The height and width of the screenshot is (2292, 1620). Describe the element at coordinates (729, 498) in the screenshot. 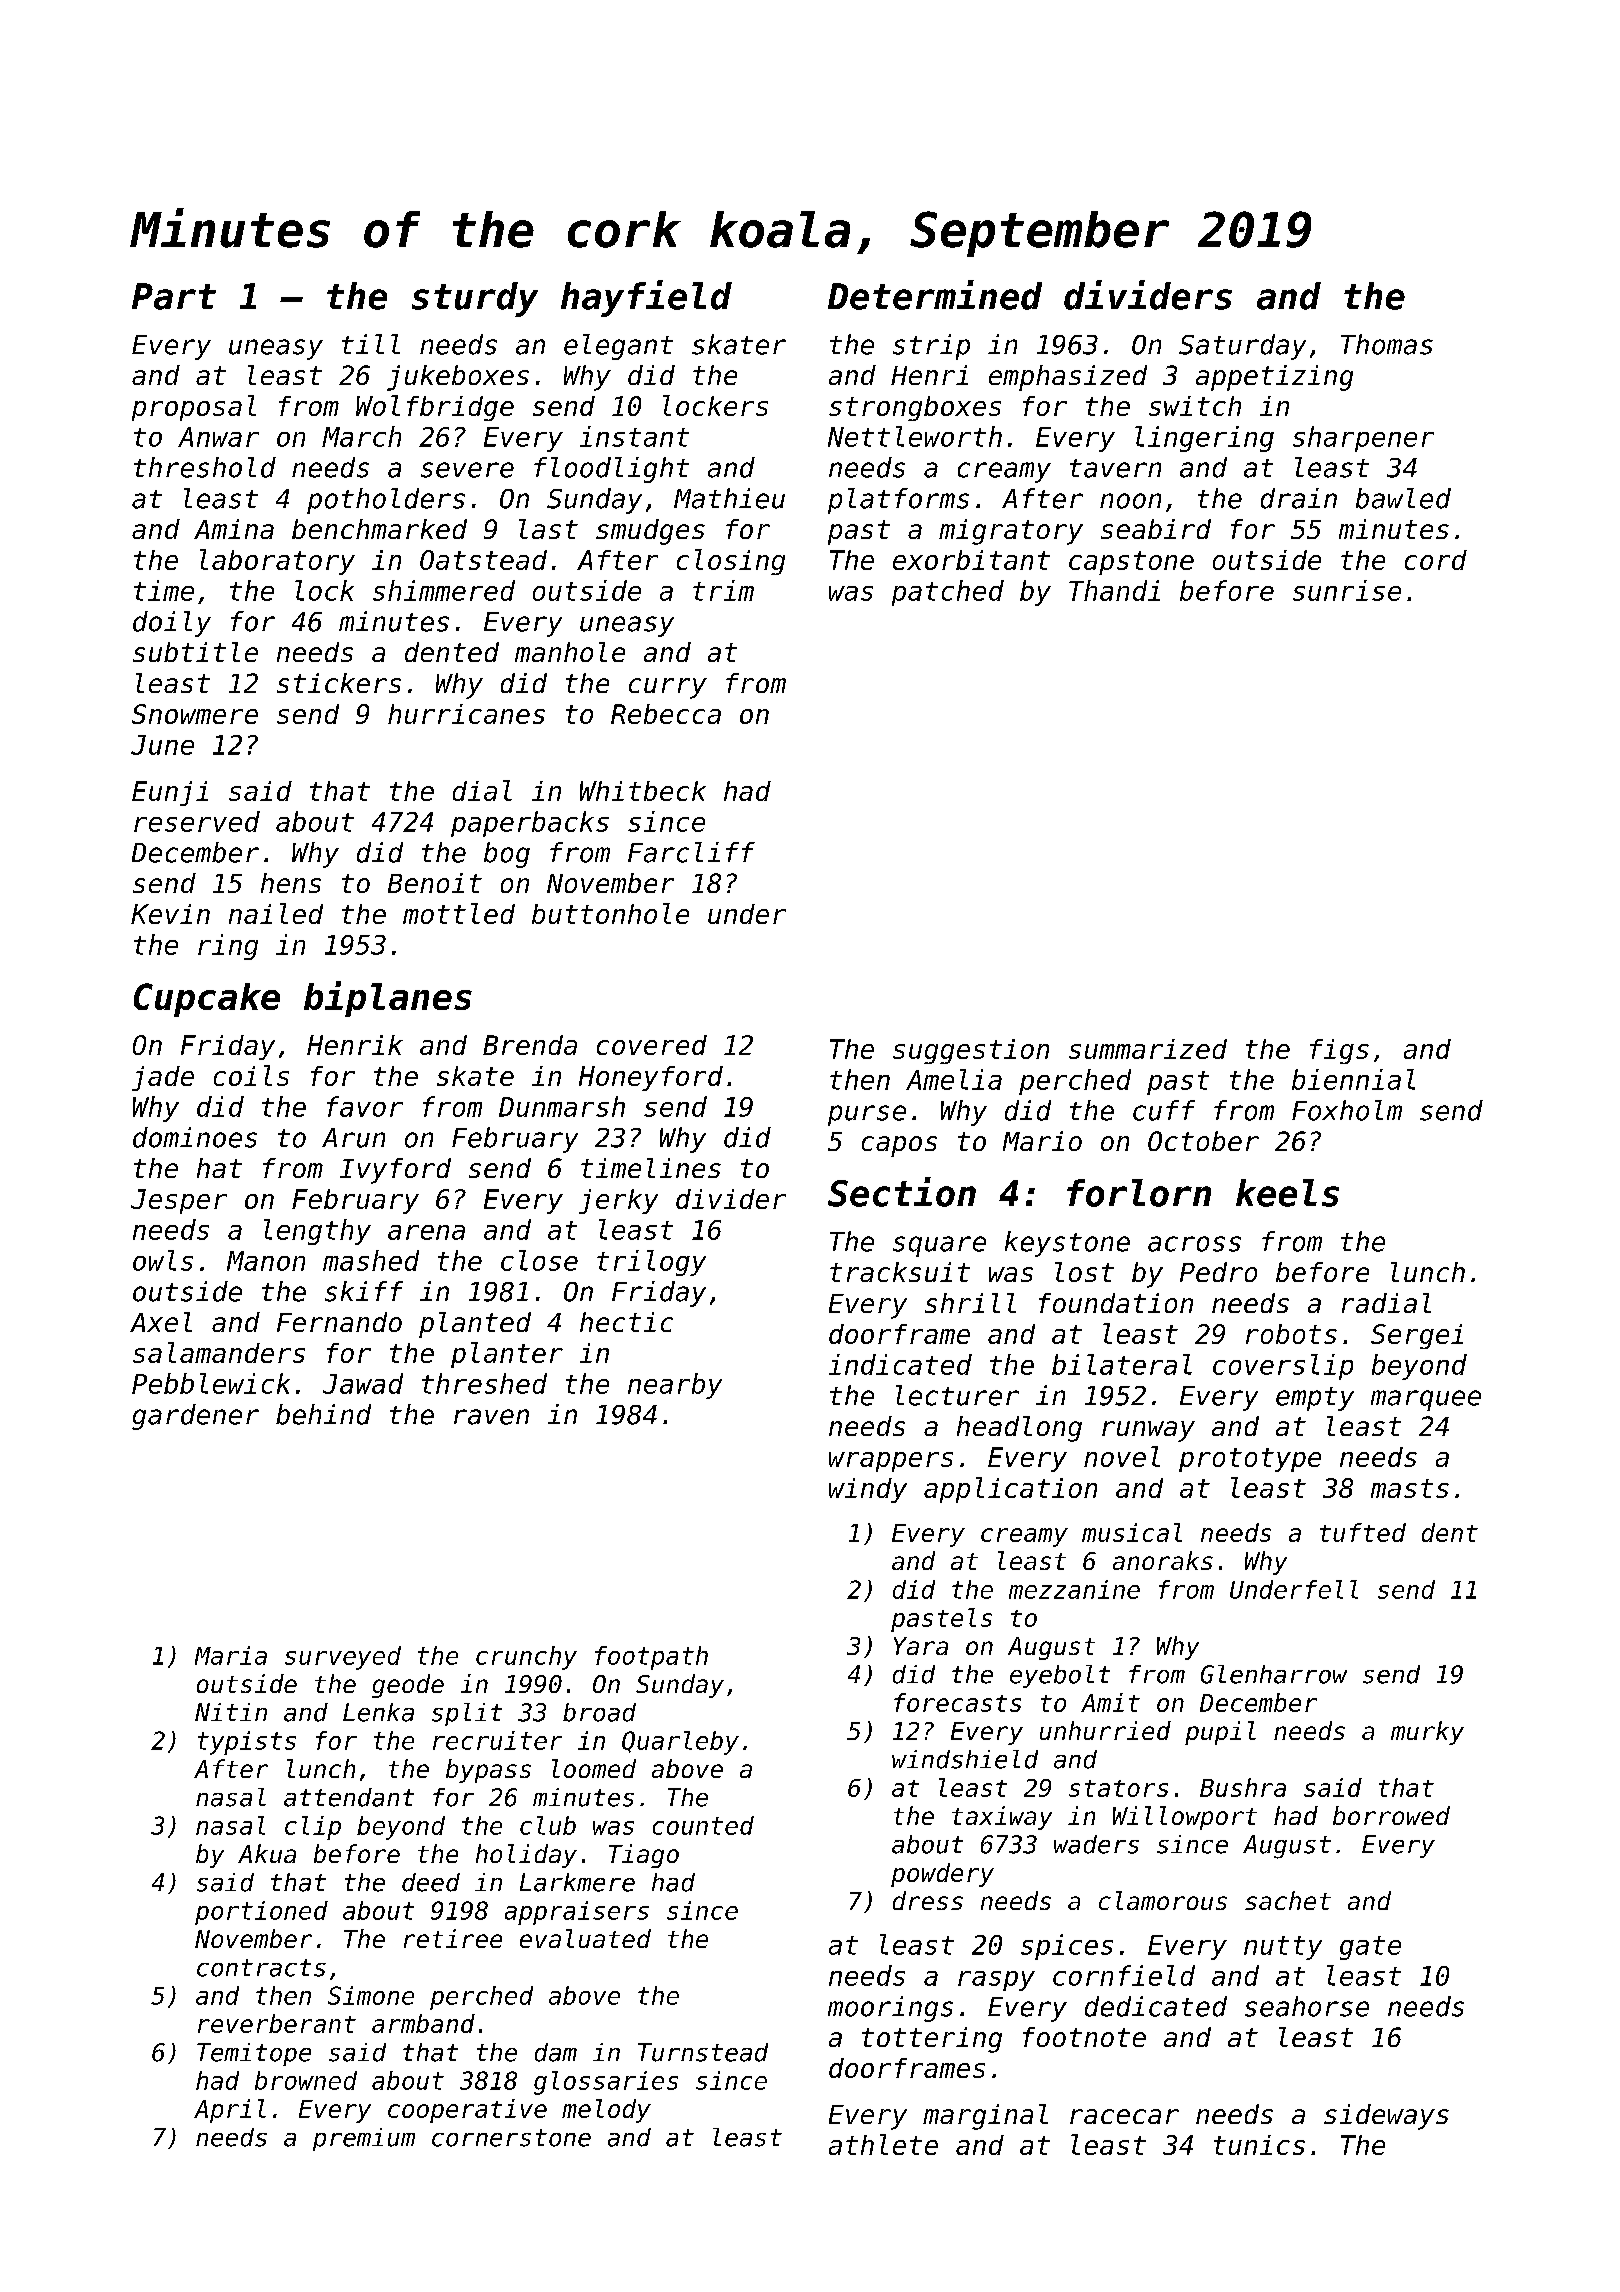

I see `Mathieu` at that location.
